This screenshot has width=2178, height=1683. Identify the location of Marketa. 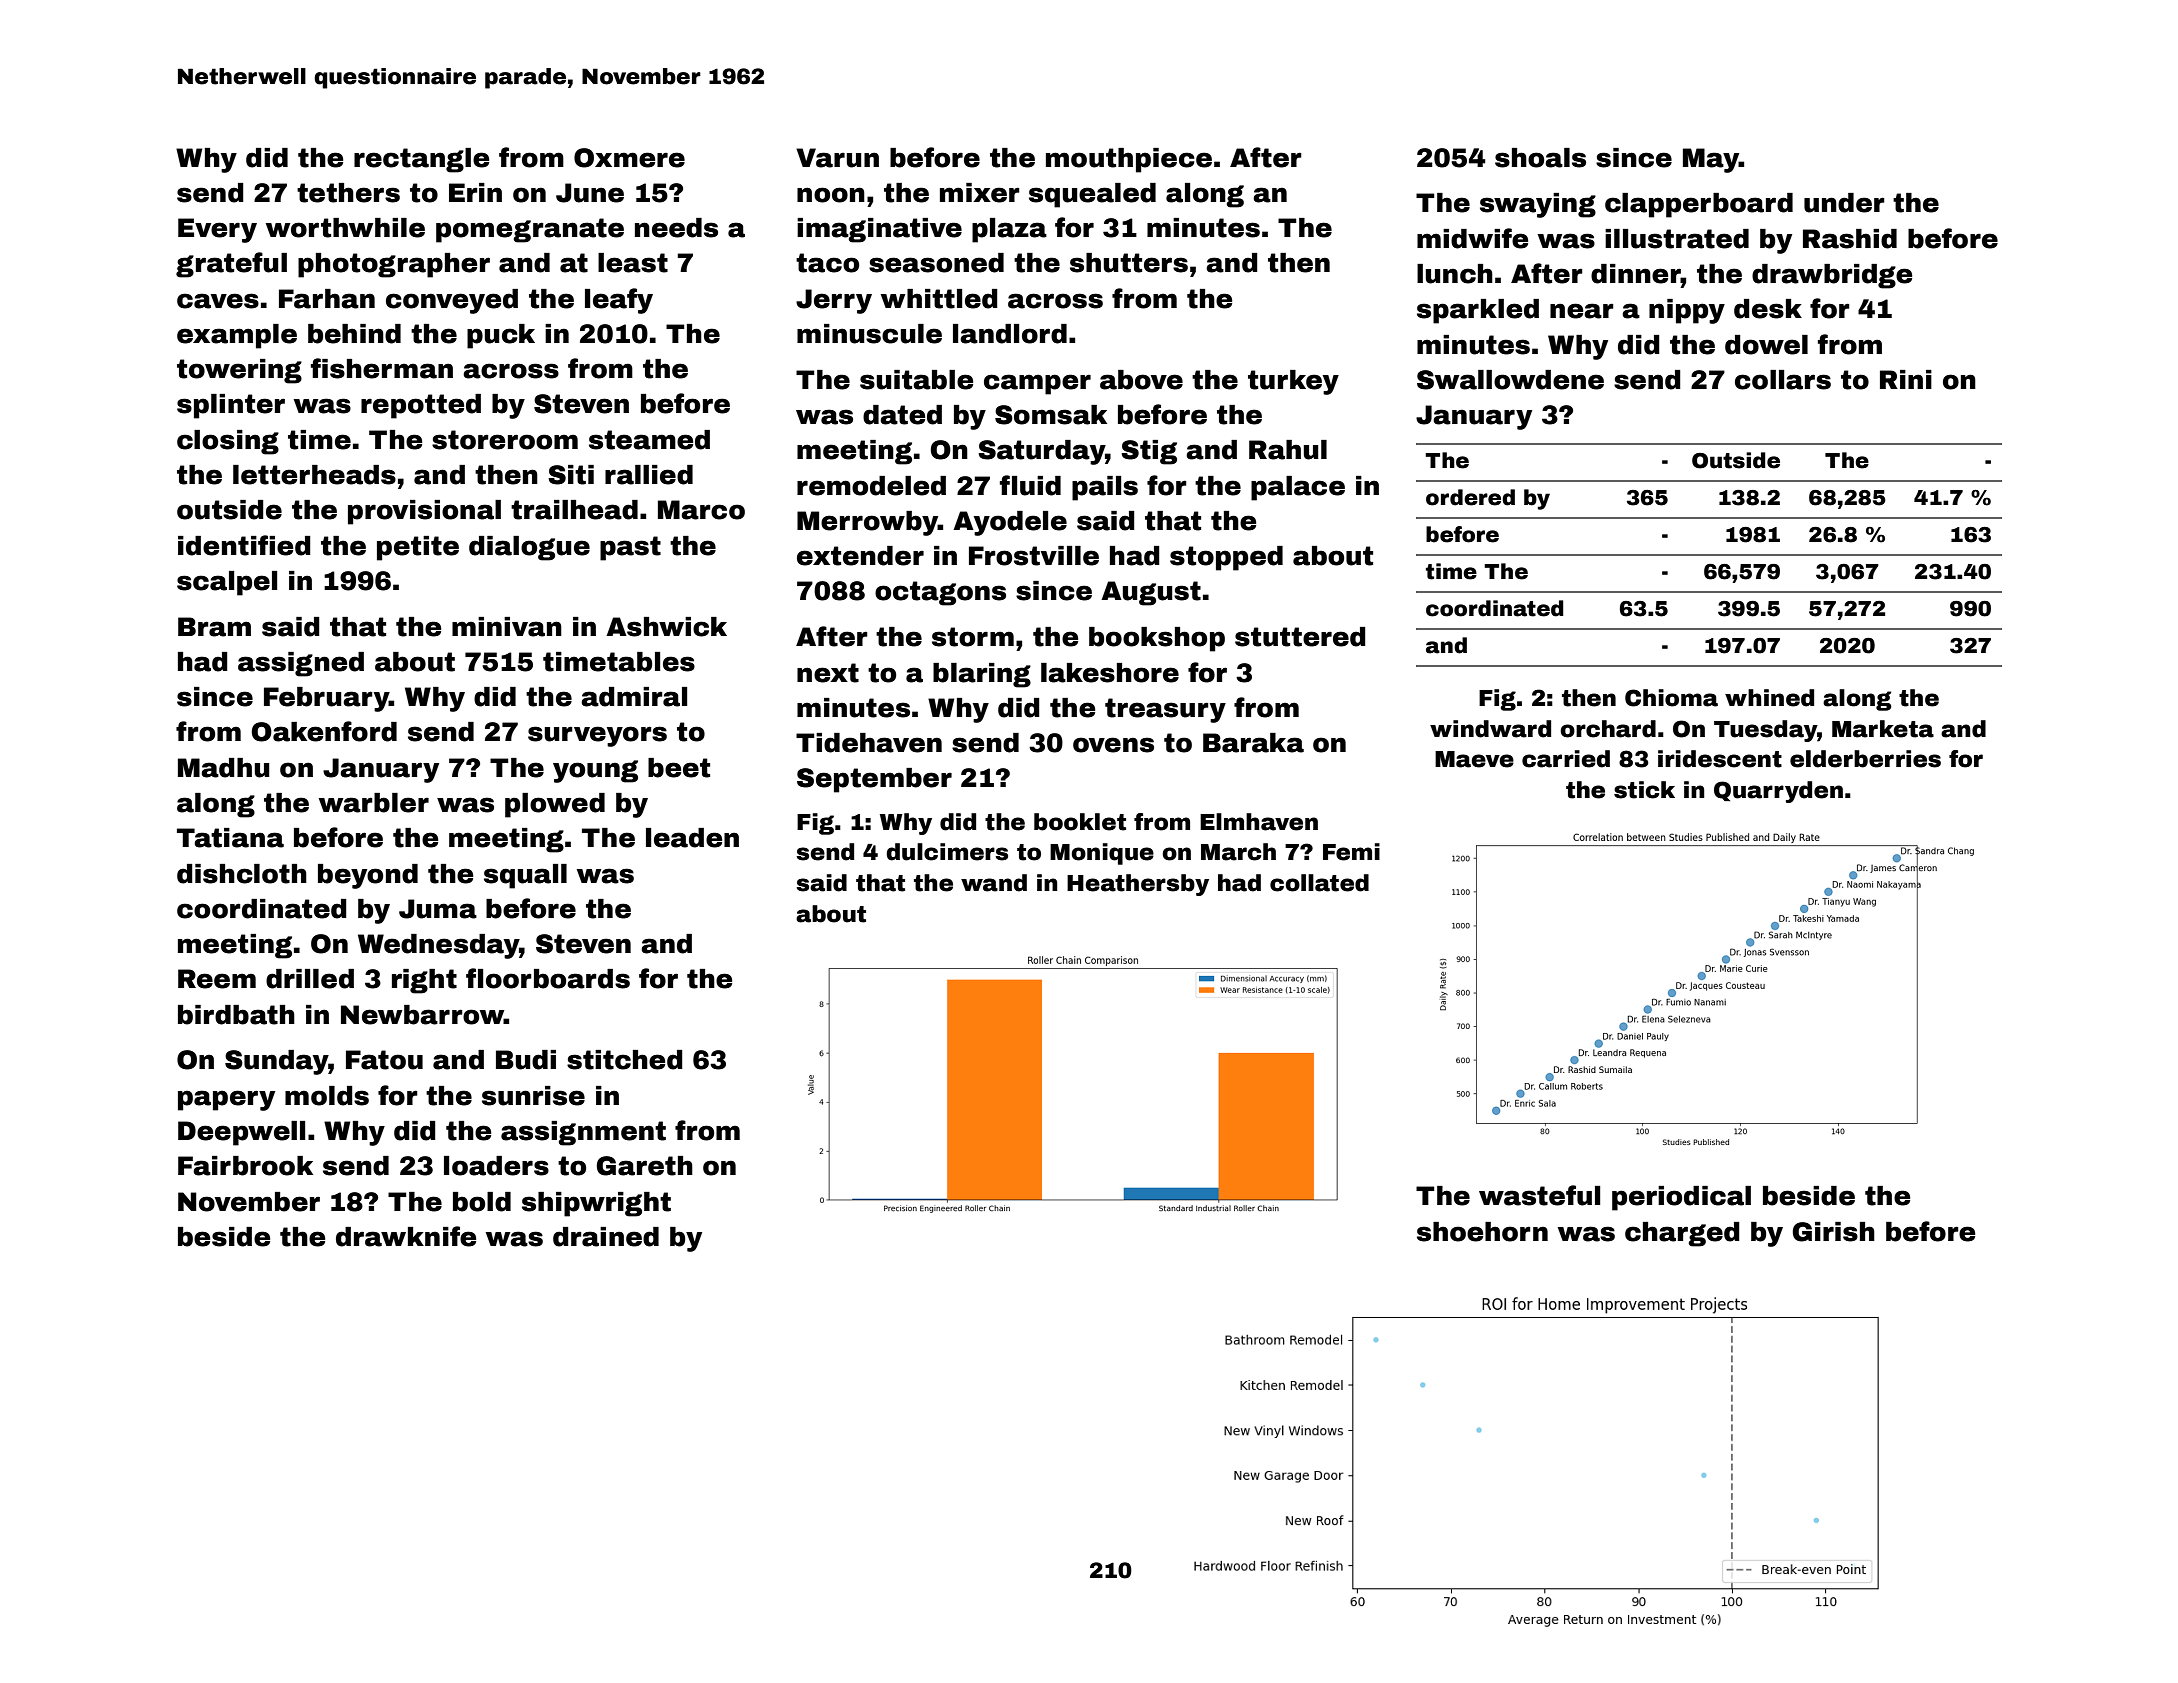
(1883, 729).
